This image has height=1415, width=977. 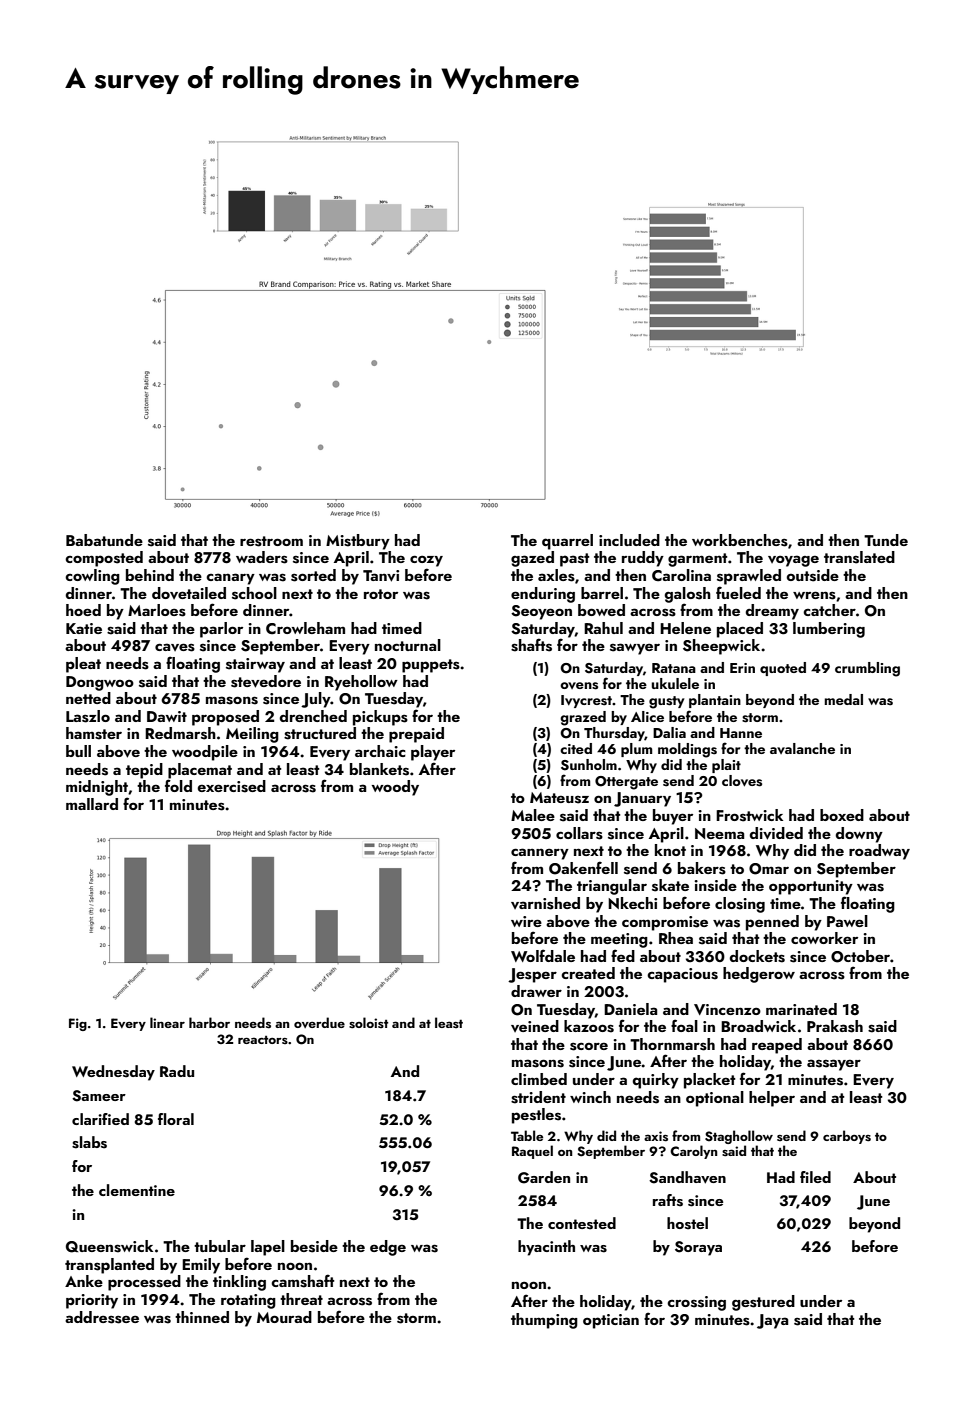 What do you see at coordinates (740, 540) in the image?
I see `workbenches` at bounding box center [740, 540].
